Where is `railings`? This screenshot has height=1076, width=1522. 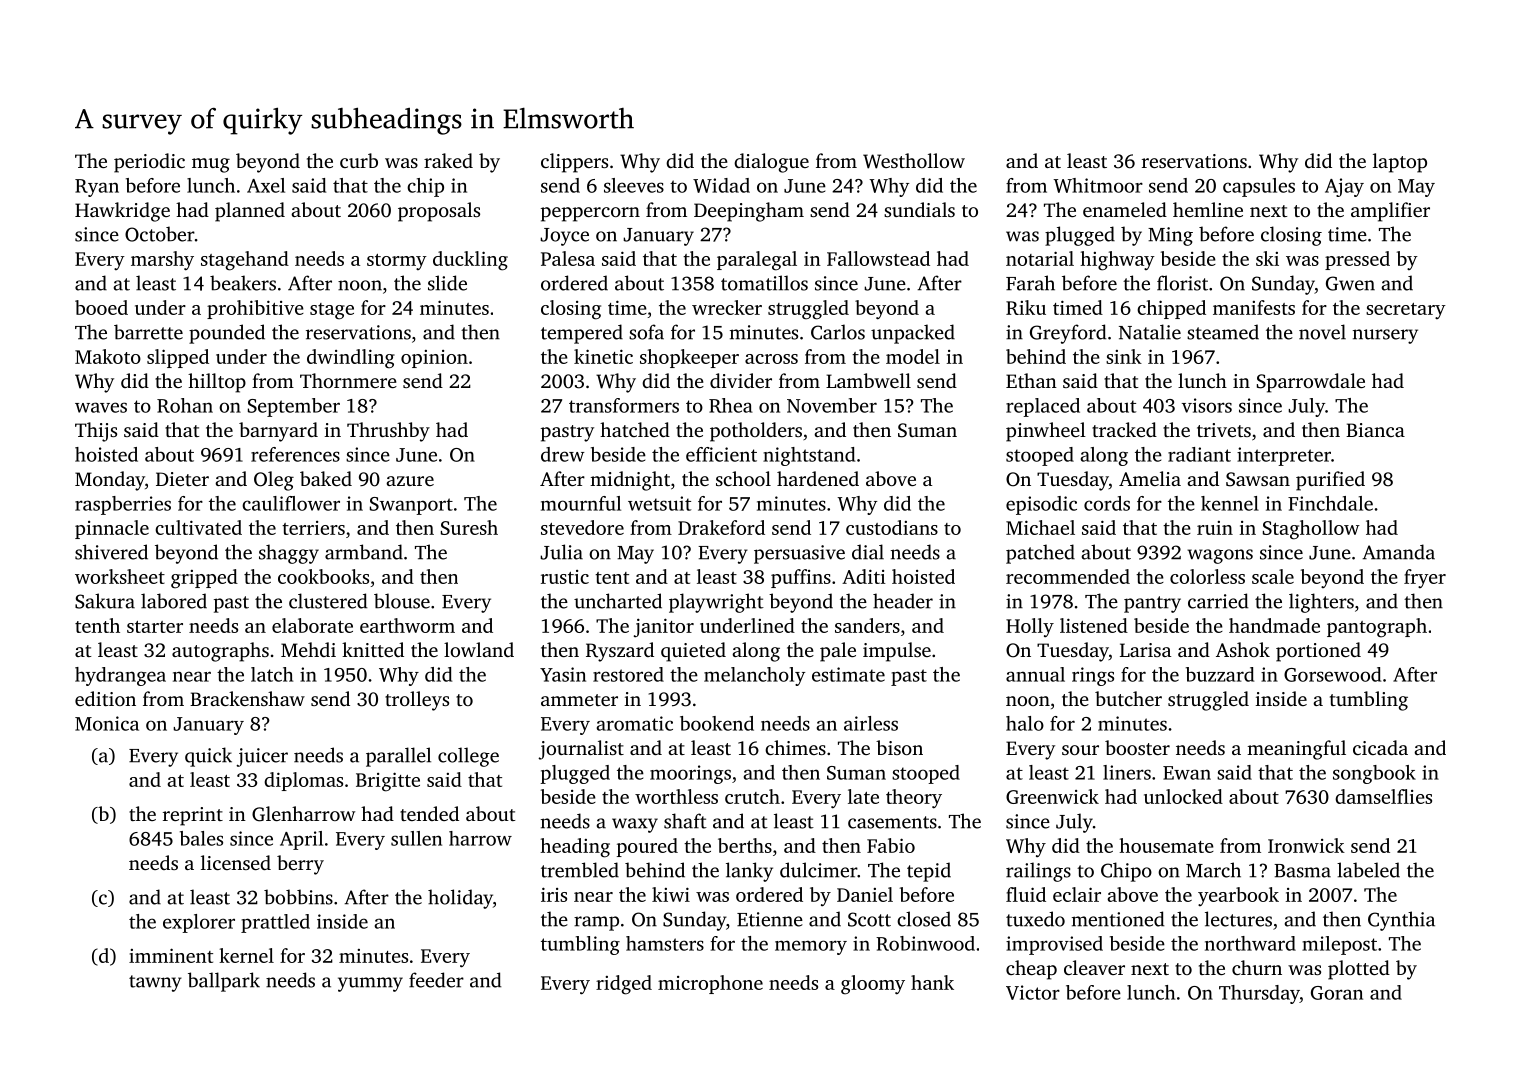 railings is located at coordinates (1038, 872).
